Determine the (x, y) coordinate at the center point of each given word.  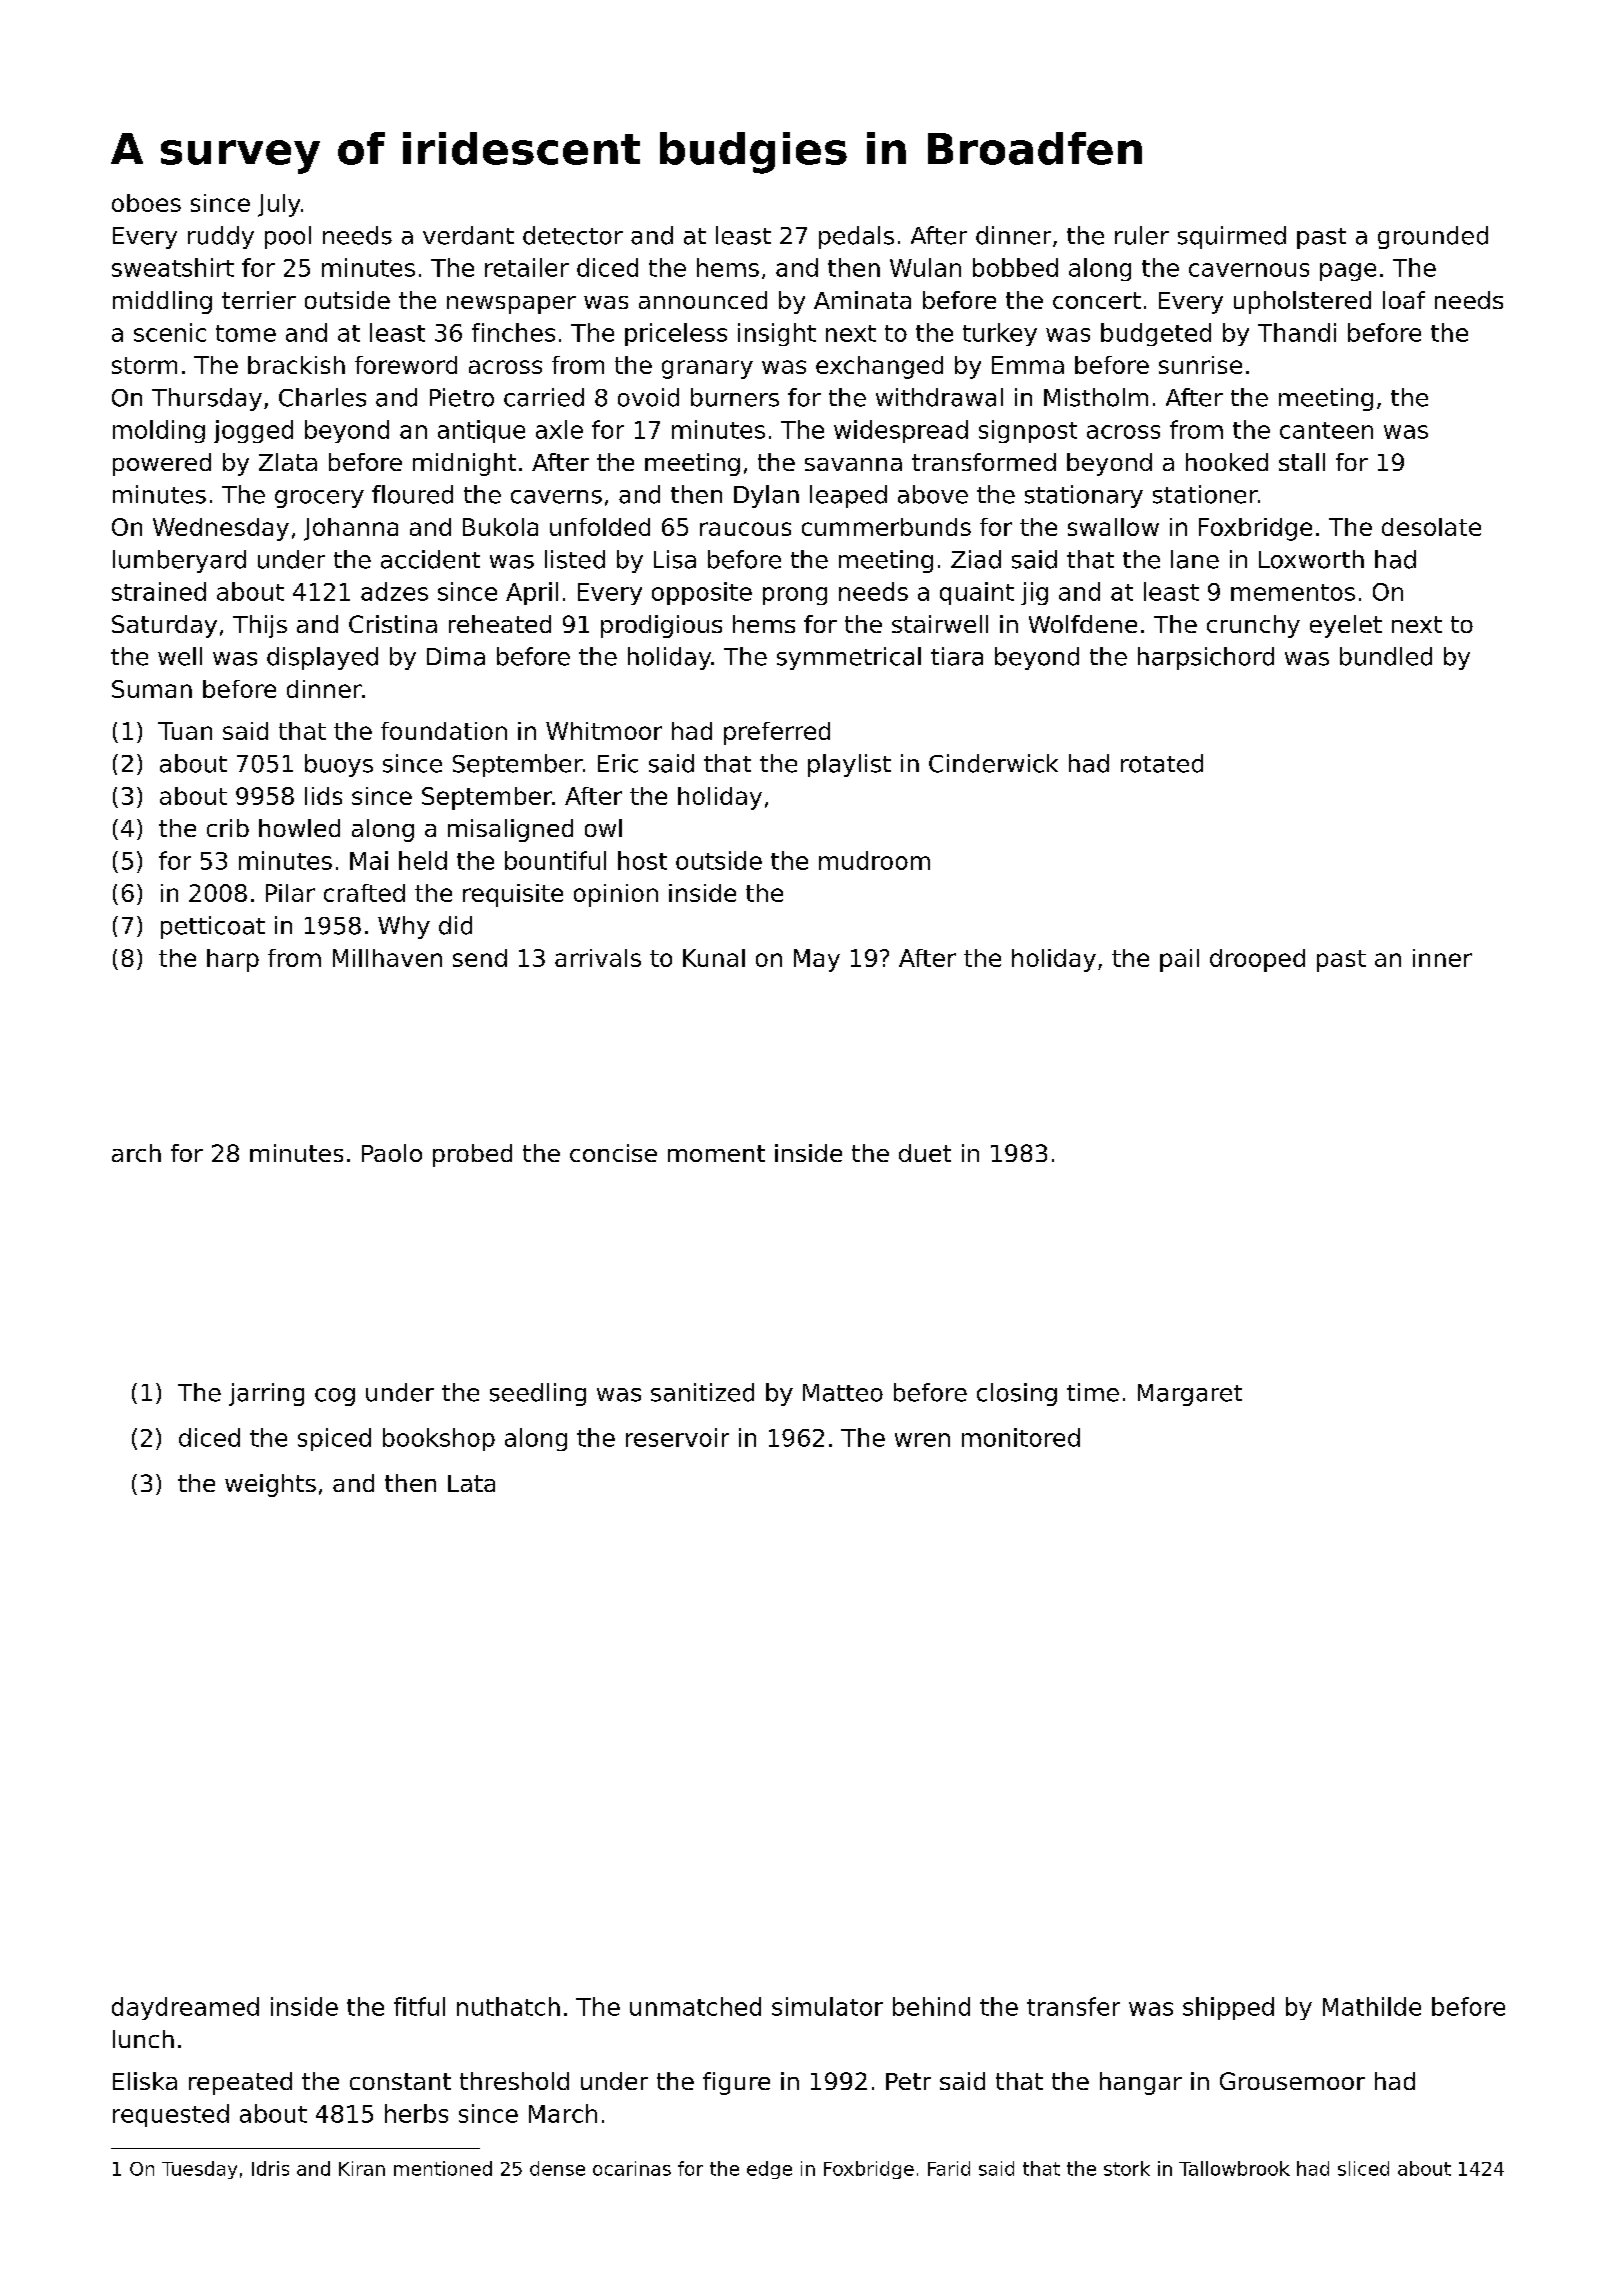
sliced (1363, 2168)
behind (931, 2006)
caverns (556, 497)
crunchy (1253, 626)
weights (270, 1485)
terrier (259, 300)
